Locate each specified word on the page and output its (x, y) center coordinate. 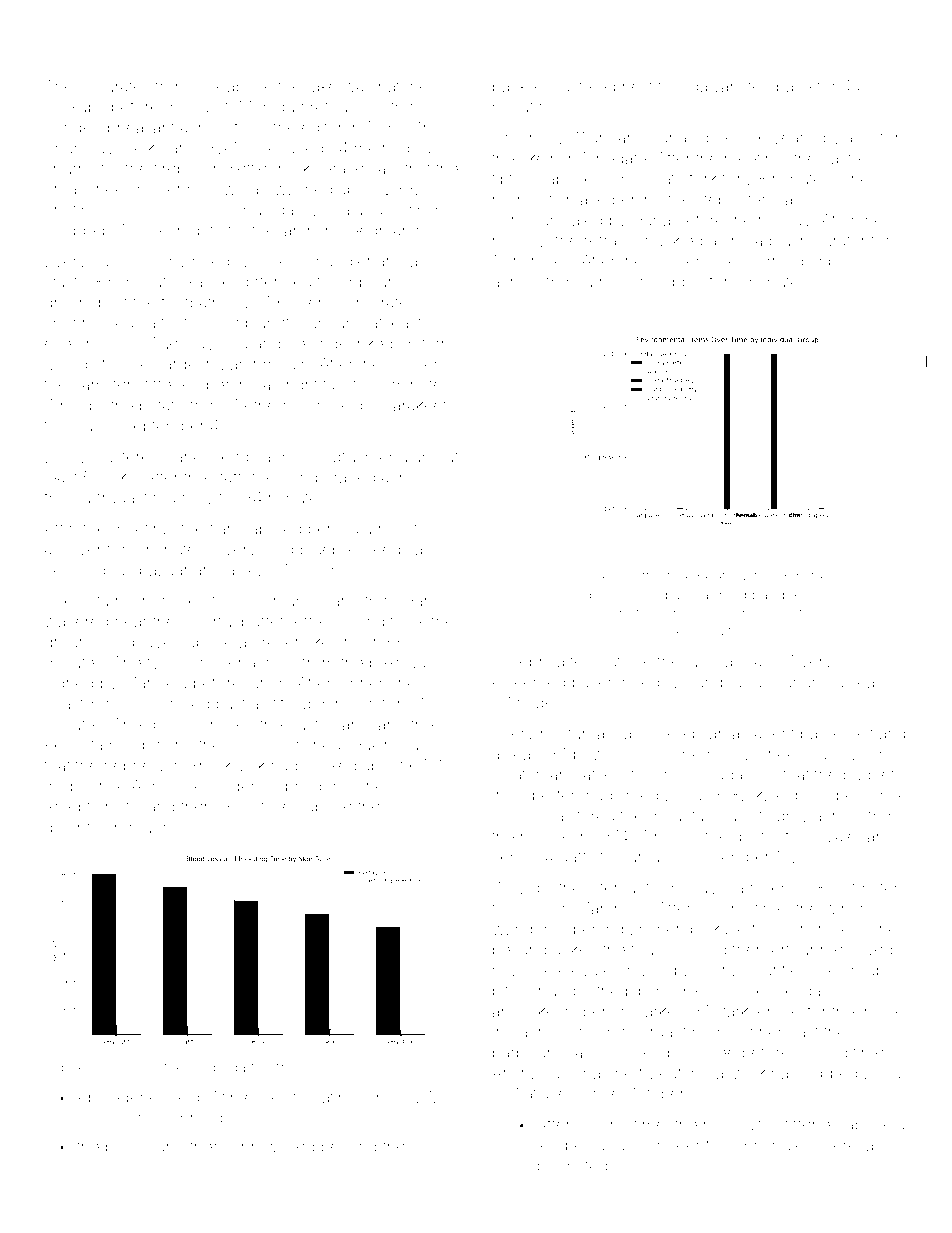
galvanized (730, 88)
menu (386, 458)
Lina (78, 426)
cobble (679, 281)
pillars (126, 1148)
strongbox (184, 88)
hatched (408, 86)
